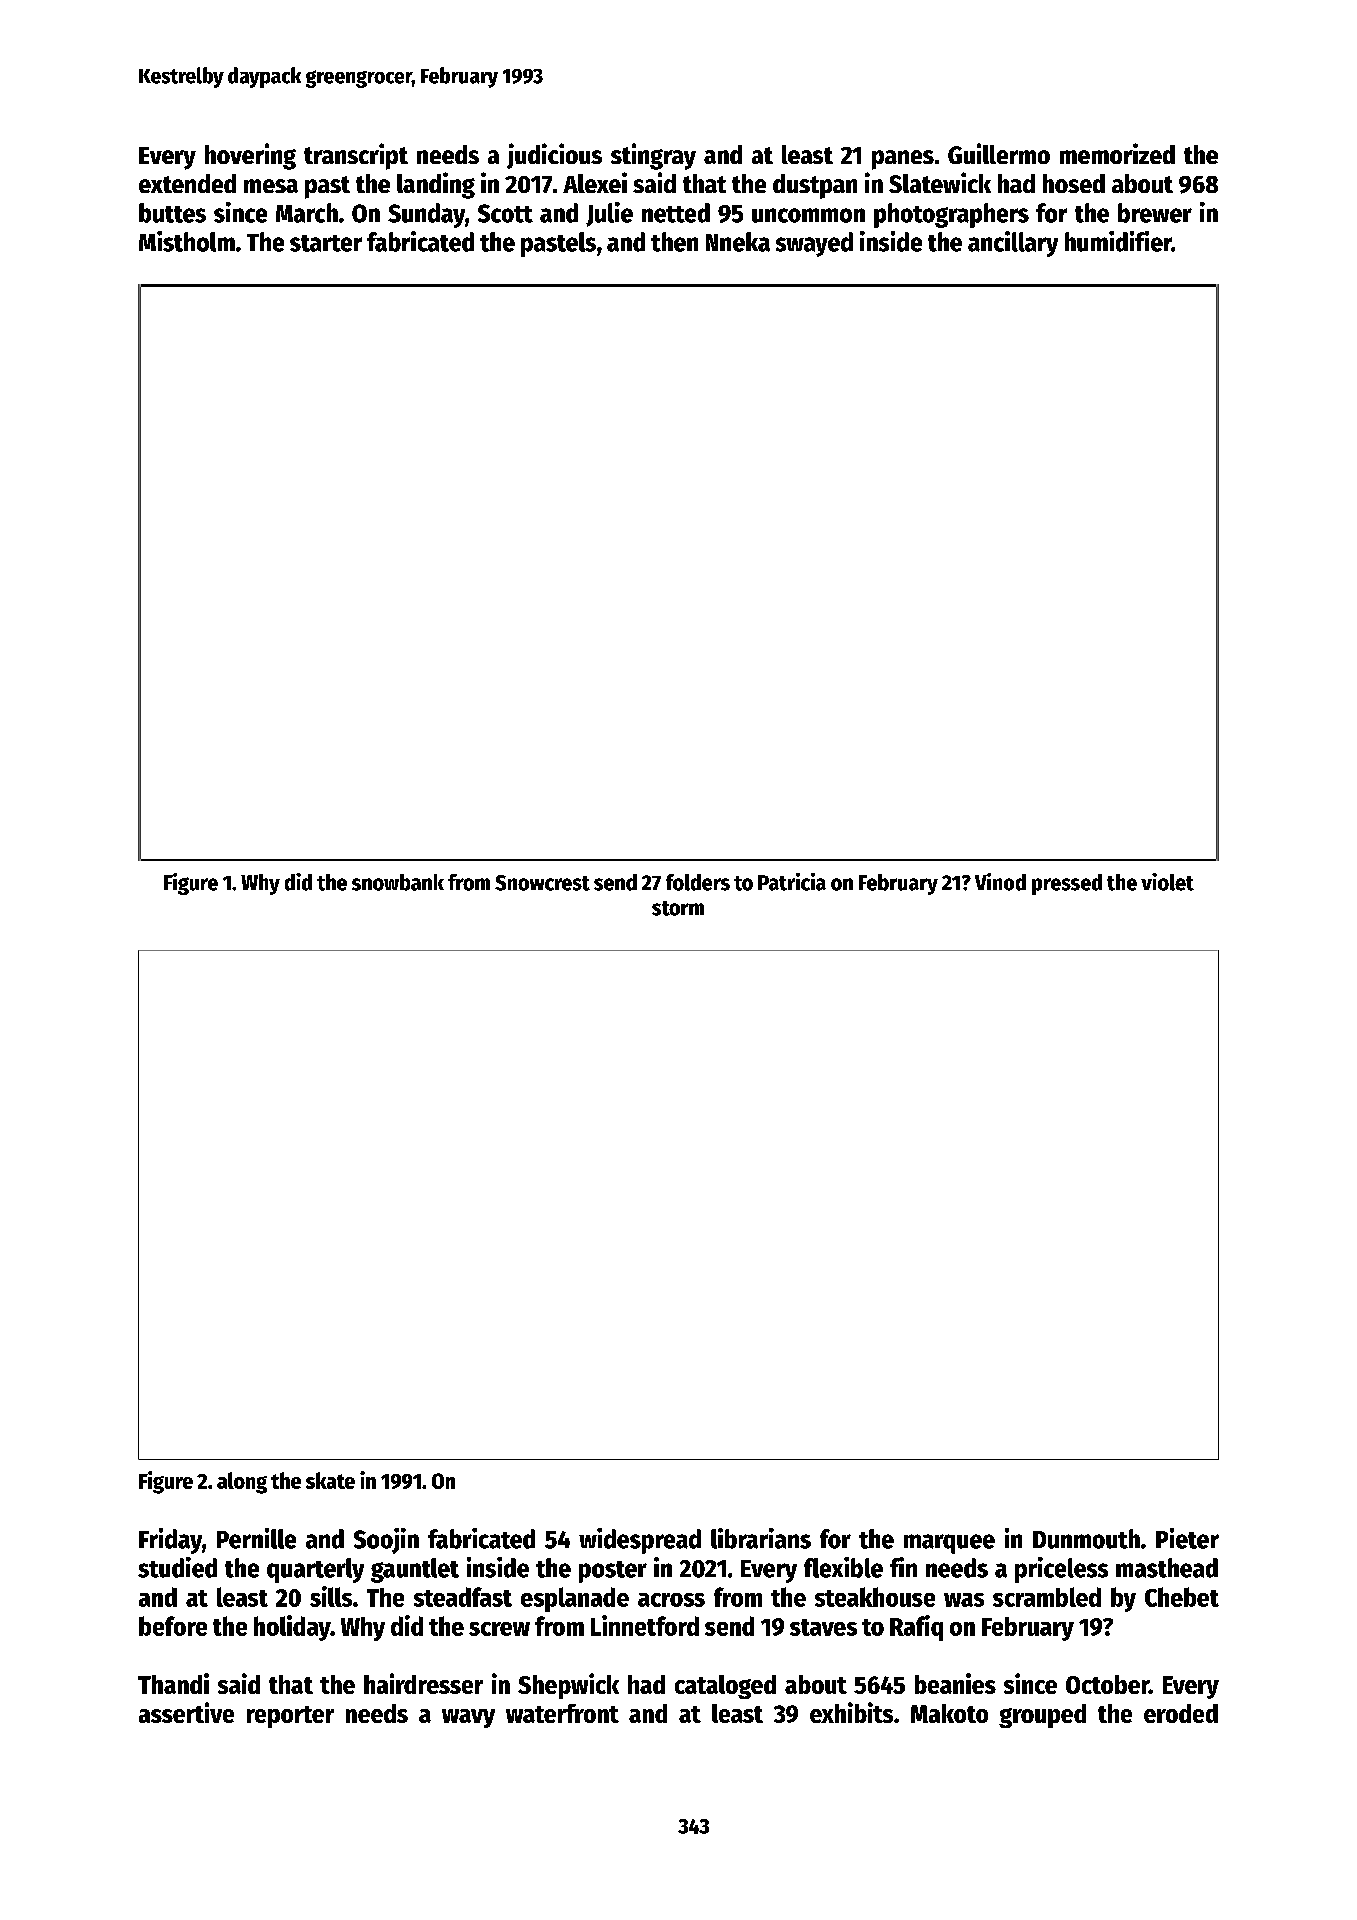 This image has height=1920, width=1357. I want to click on snowbank, so click(398, 882).
